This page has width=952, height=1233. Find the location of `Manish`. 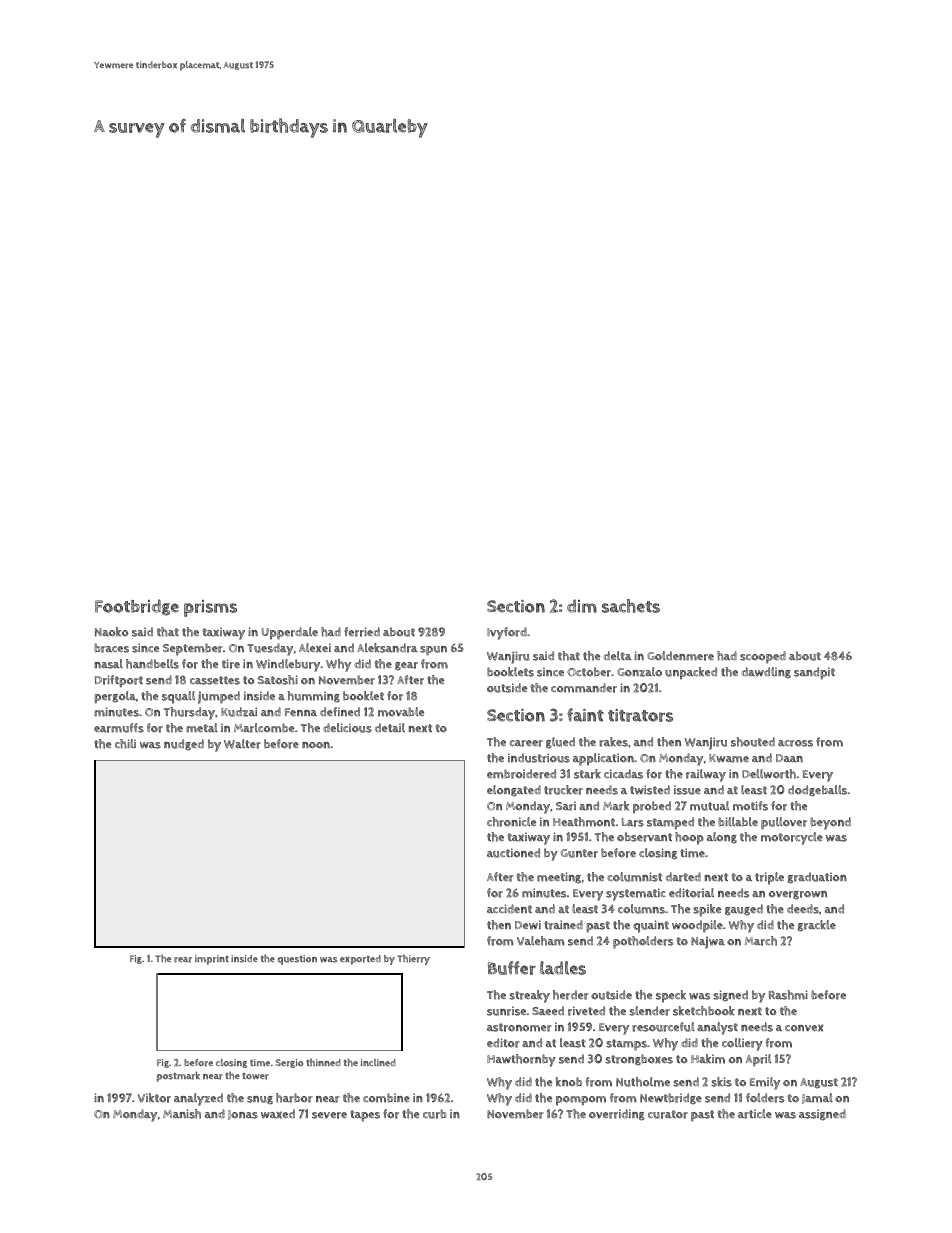

Manish is located at coordinates (182, 1114).
